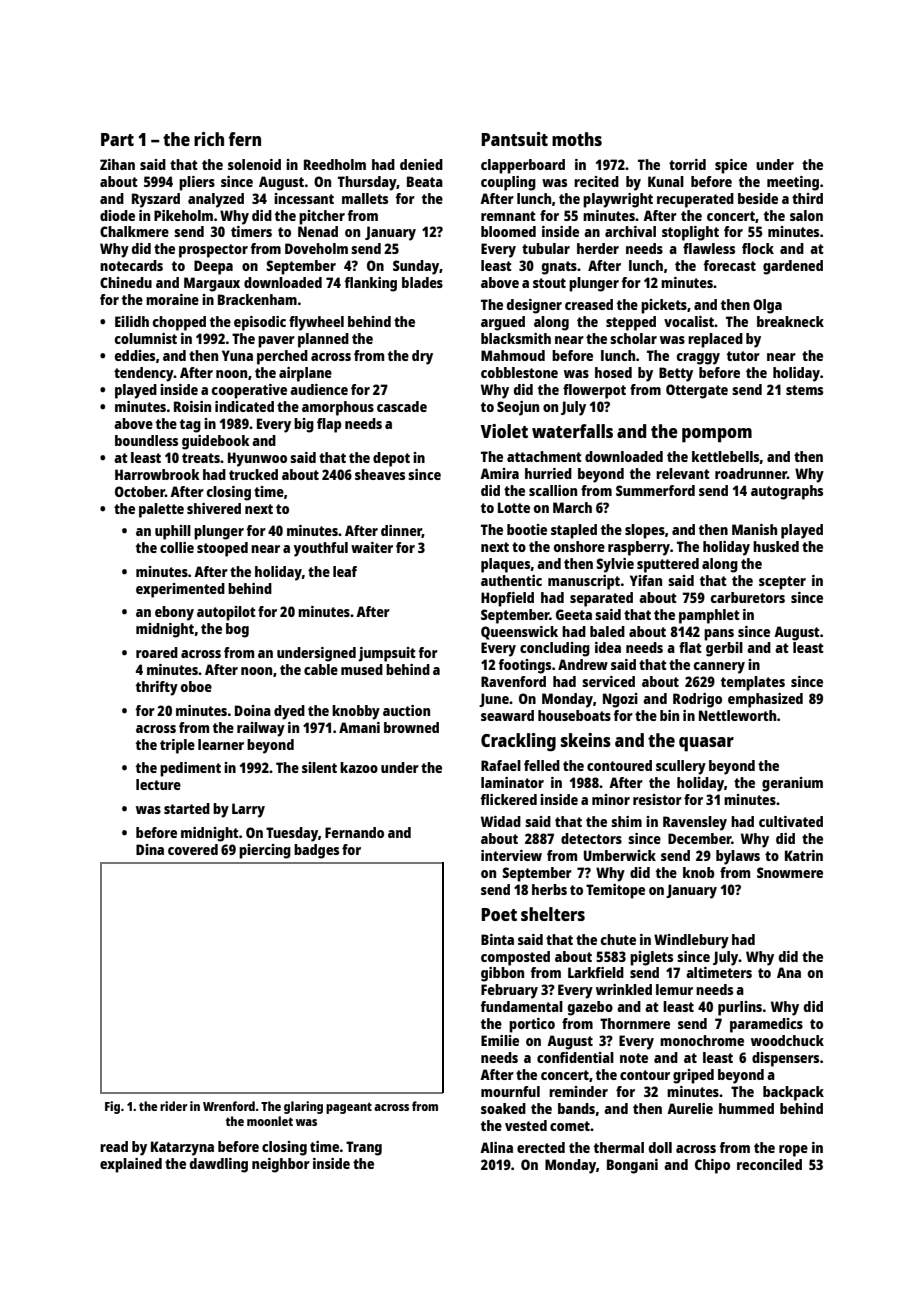  What do you see at coordinates (112, 1107) in the screenshot?
I see `Fig` at bounding box center [112, 1107].
